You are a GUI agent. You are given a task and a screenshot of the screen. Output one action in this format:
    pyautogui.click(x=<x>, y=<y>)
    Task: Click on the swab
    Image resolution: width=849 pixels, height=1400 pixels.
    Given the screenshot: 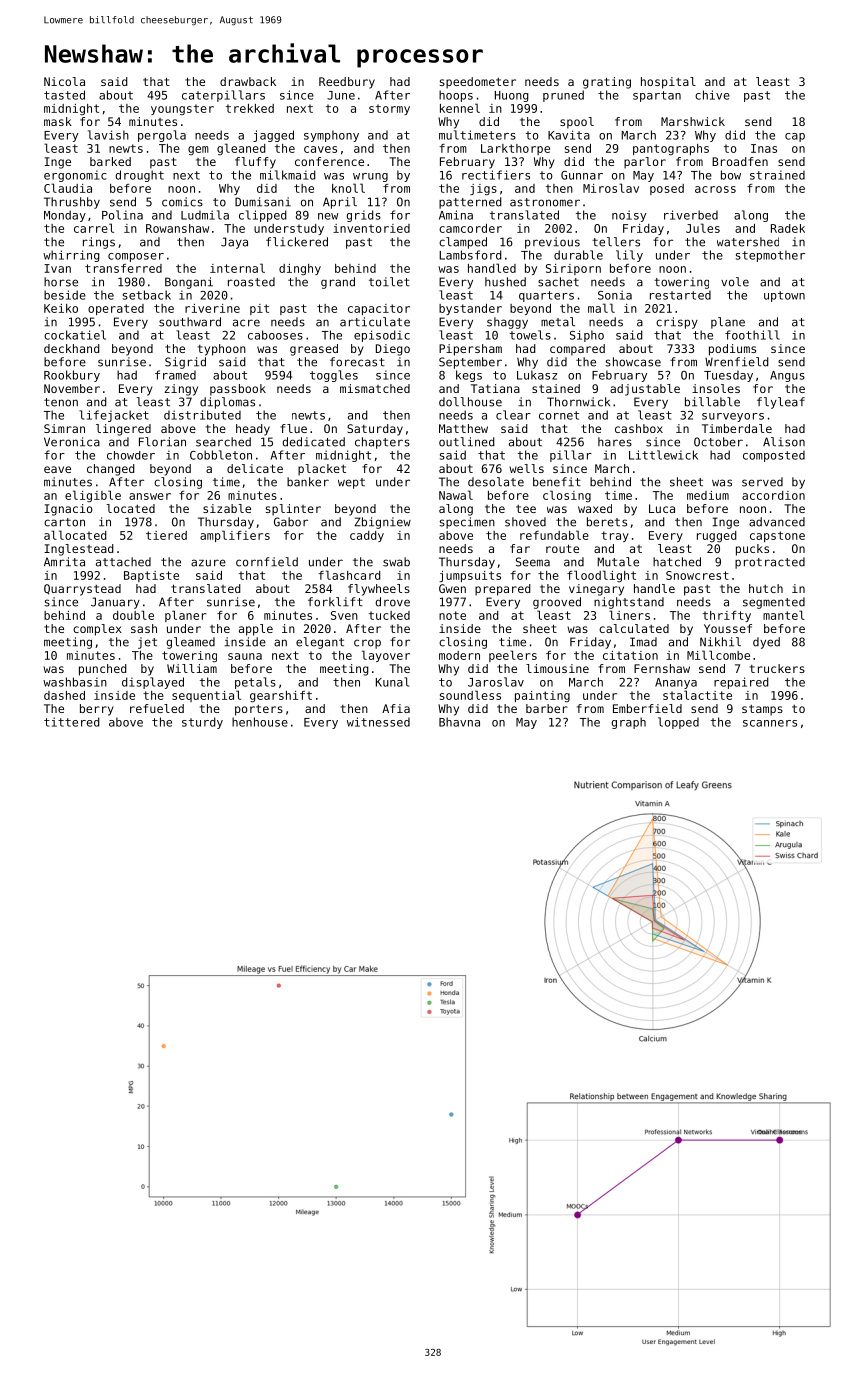 What is the action you would take?
    pyautogui.click(x=396, y=562)
